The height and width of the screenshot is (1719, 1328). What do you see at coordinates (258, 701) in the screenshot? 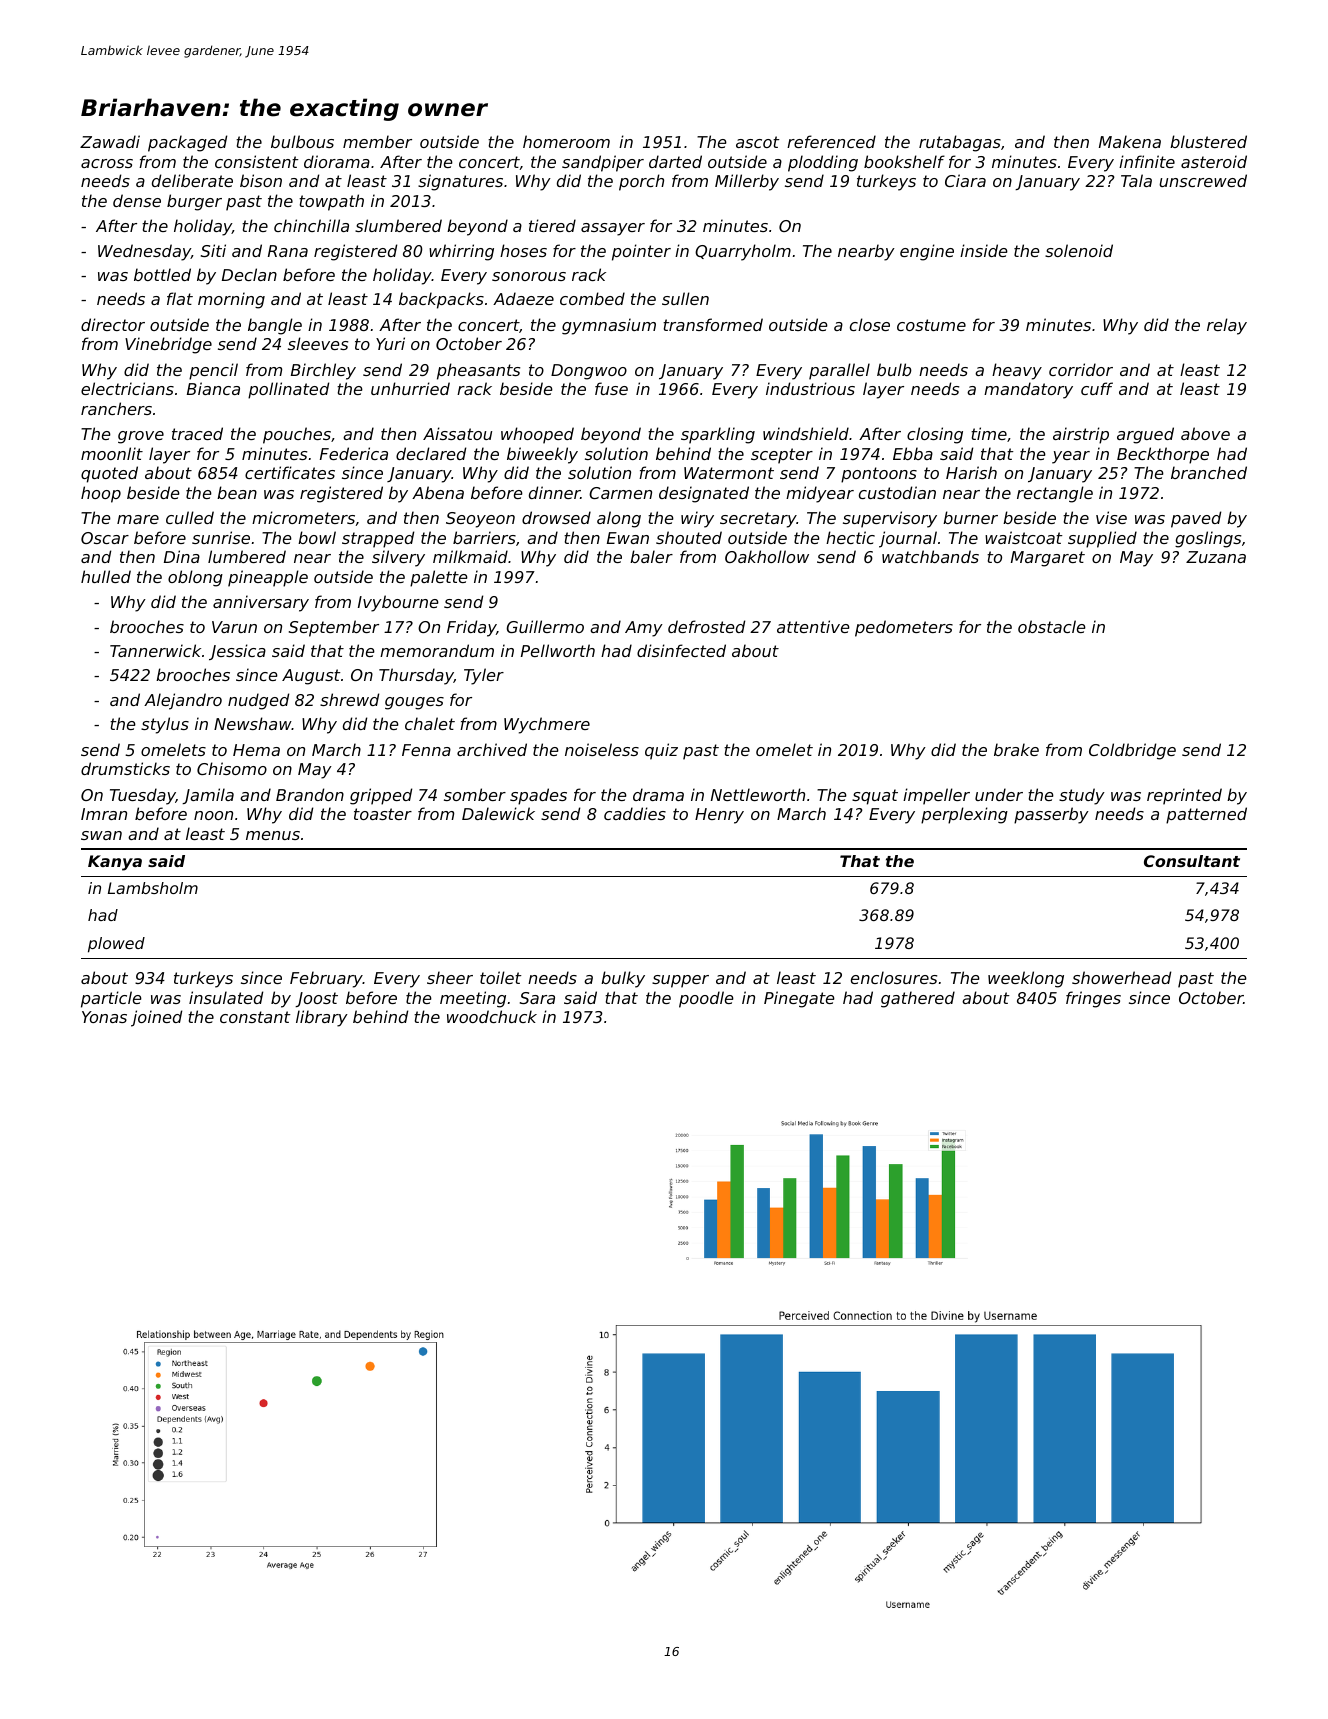
I see `nudged` at bounding box center [258, 701].
